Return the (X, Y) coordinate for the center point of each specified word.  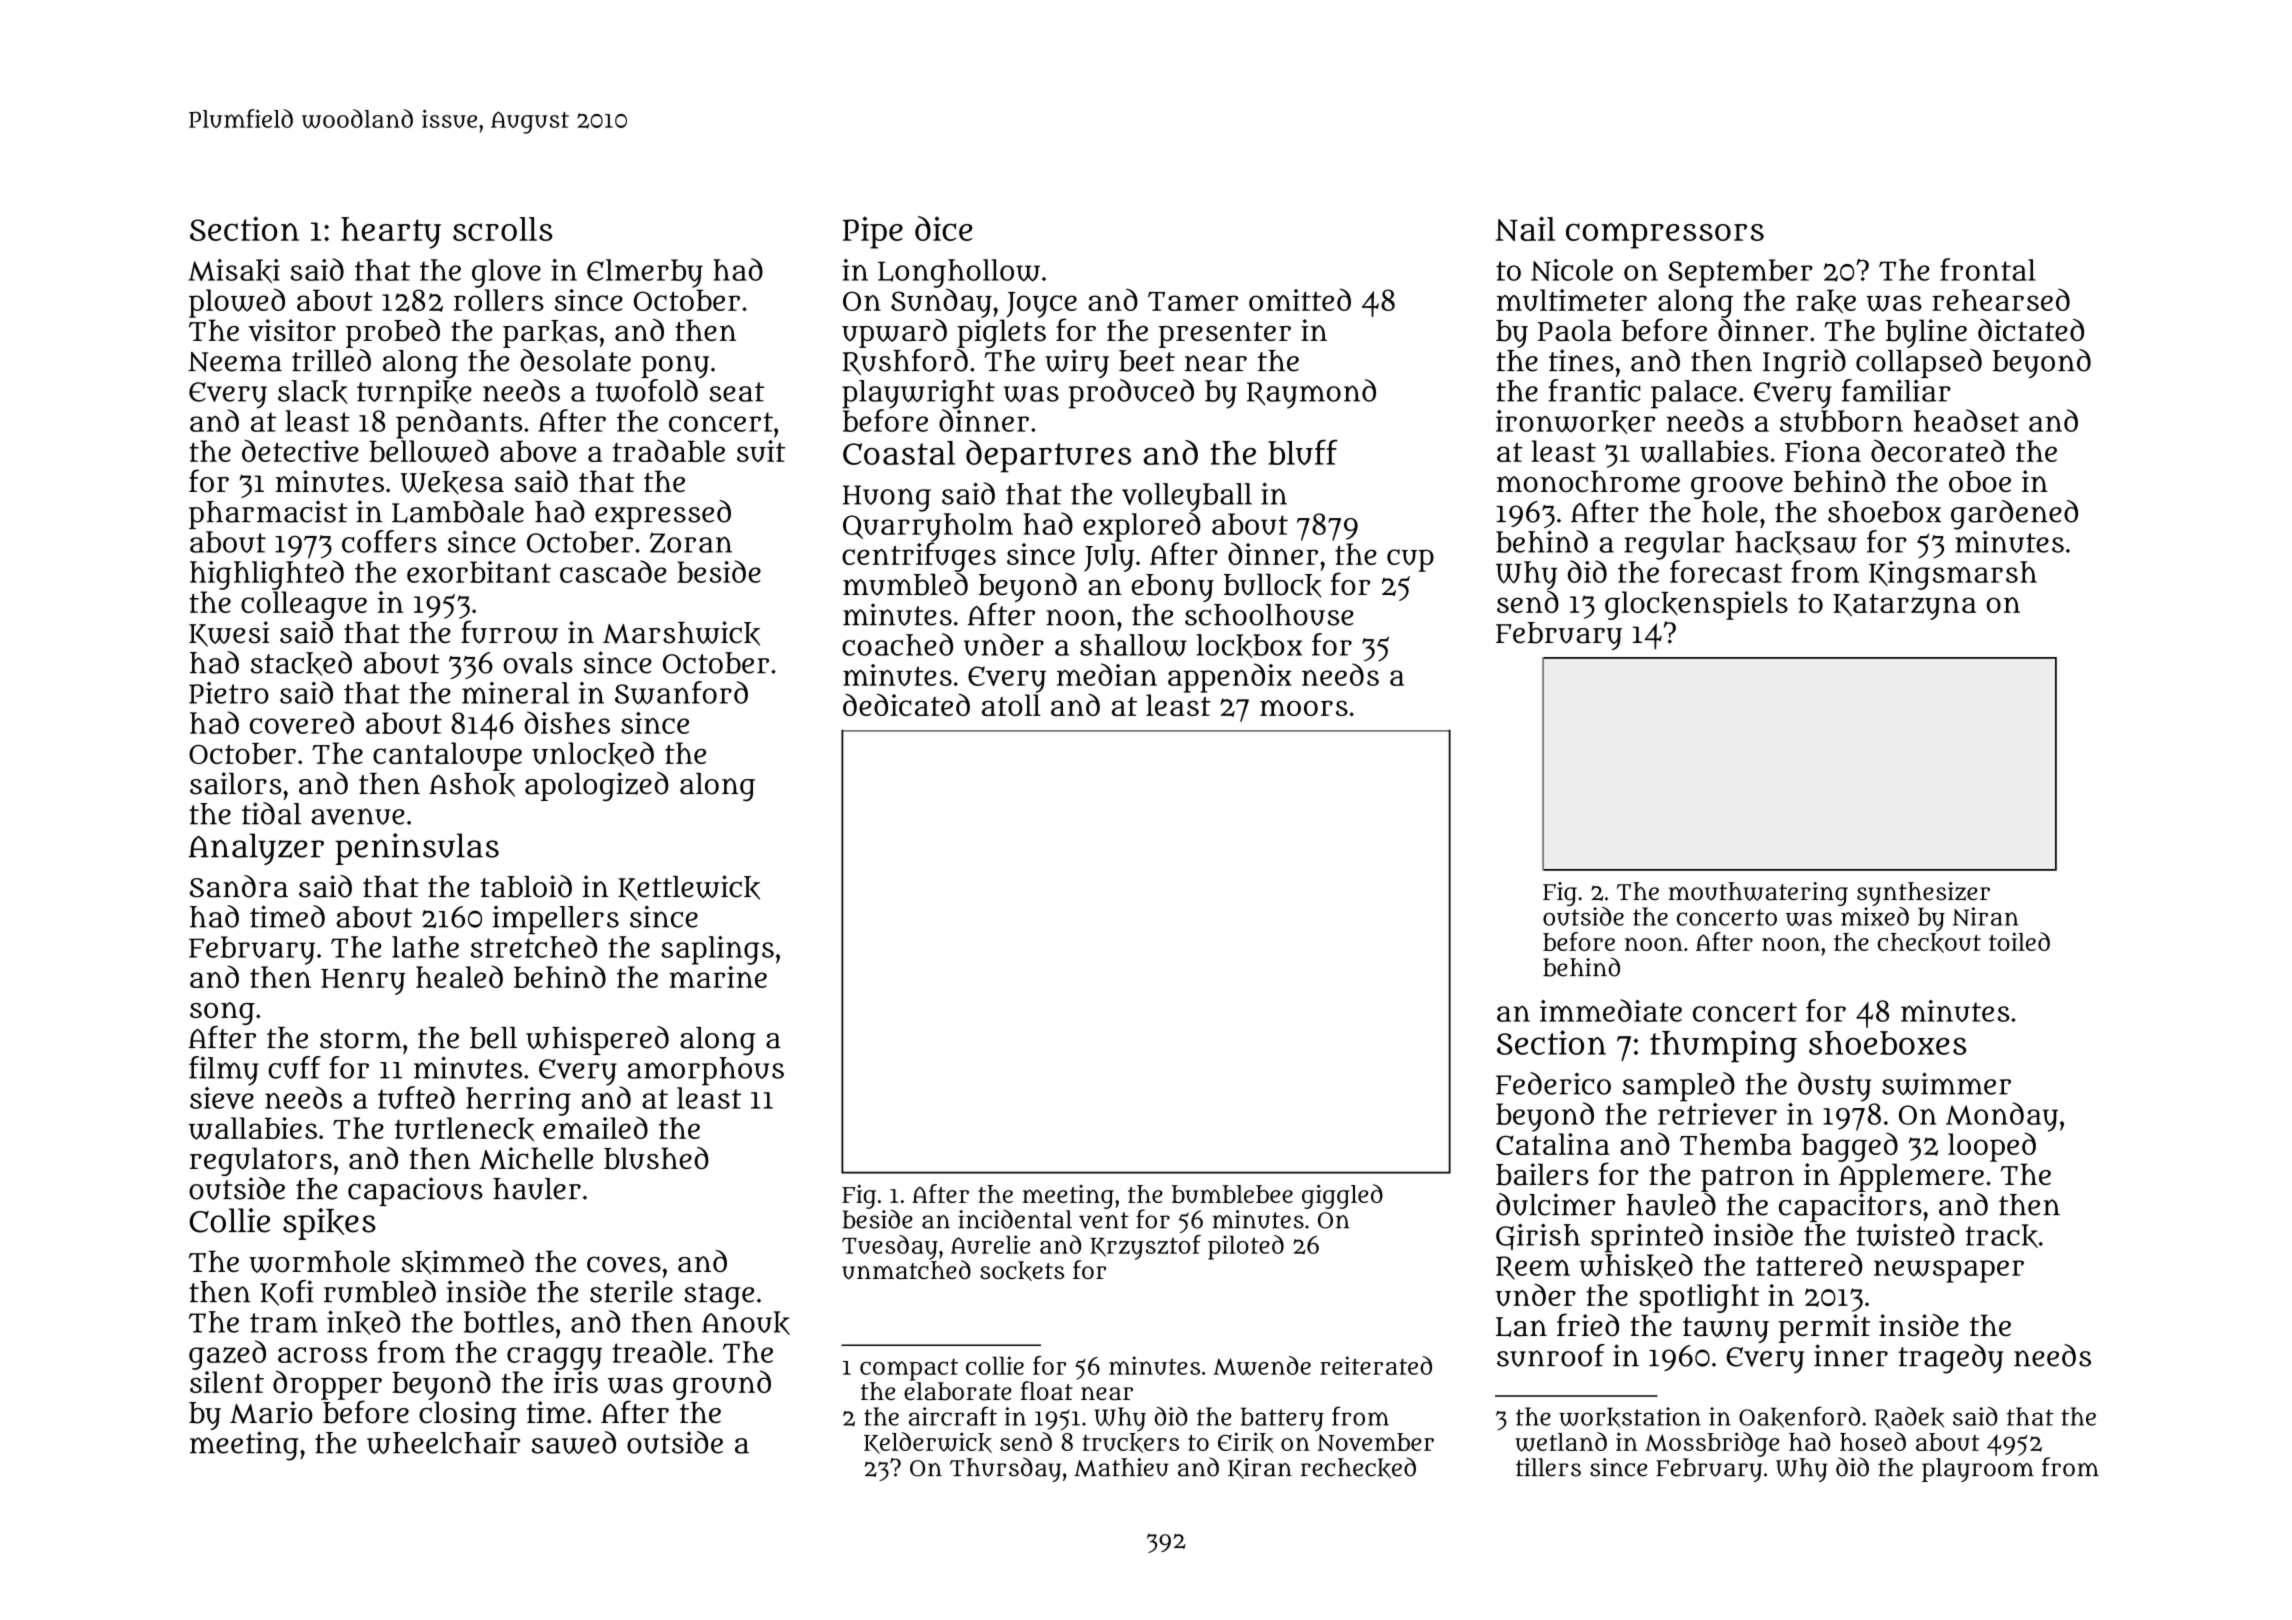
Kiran (1260, 1468)
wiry (1077, 364)
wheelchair (443, 1442)
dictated (2031, 330)
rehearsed (2001, 299)
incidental (1015, 1219)
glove (506, 273)
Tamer (1193, 301)
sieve (222, 1098)
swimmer (1946, 1083)
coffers (389, 541)
